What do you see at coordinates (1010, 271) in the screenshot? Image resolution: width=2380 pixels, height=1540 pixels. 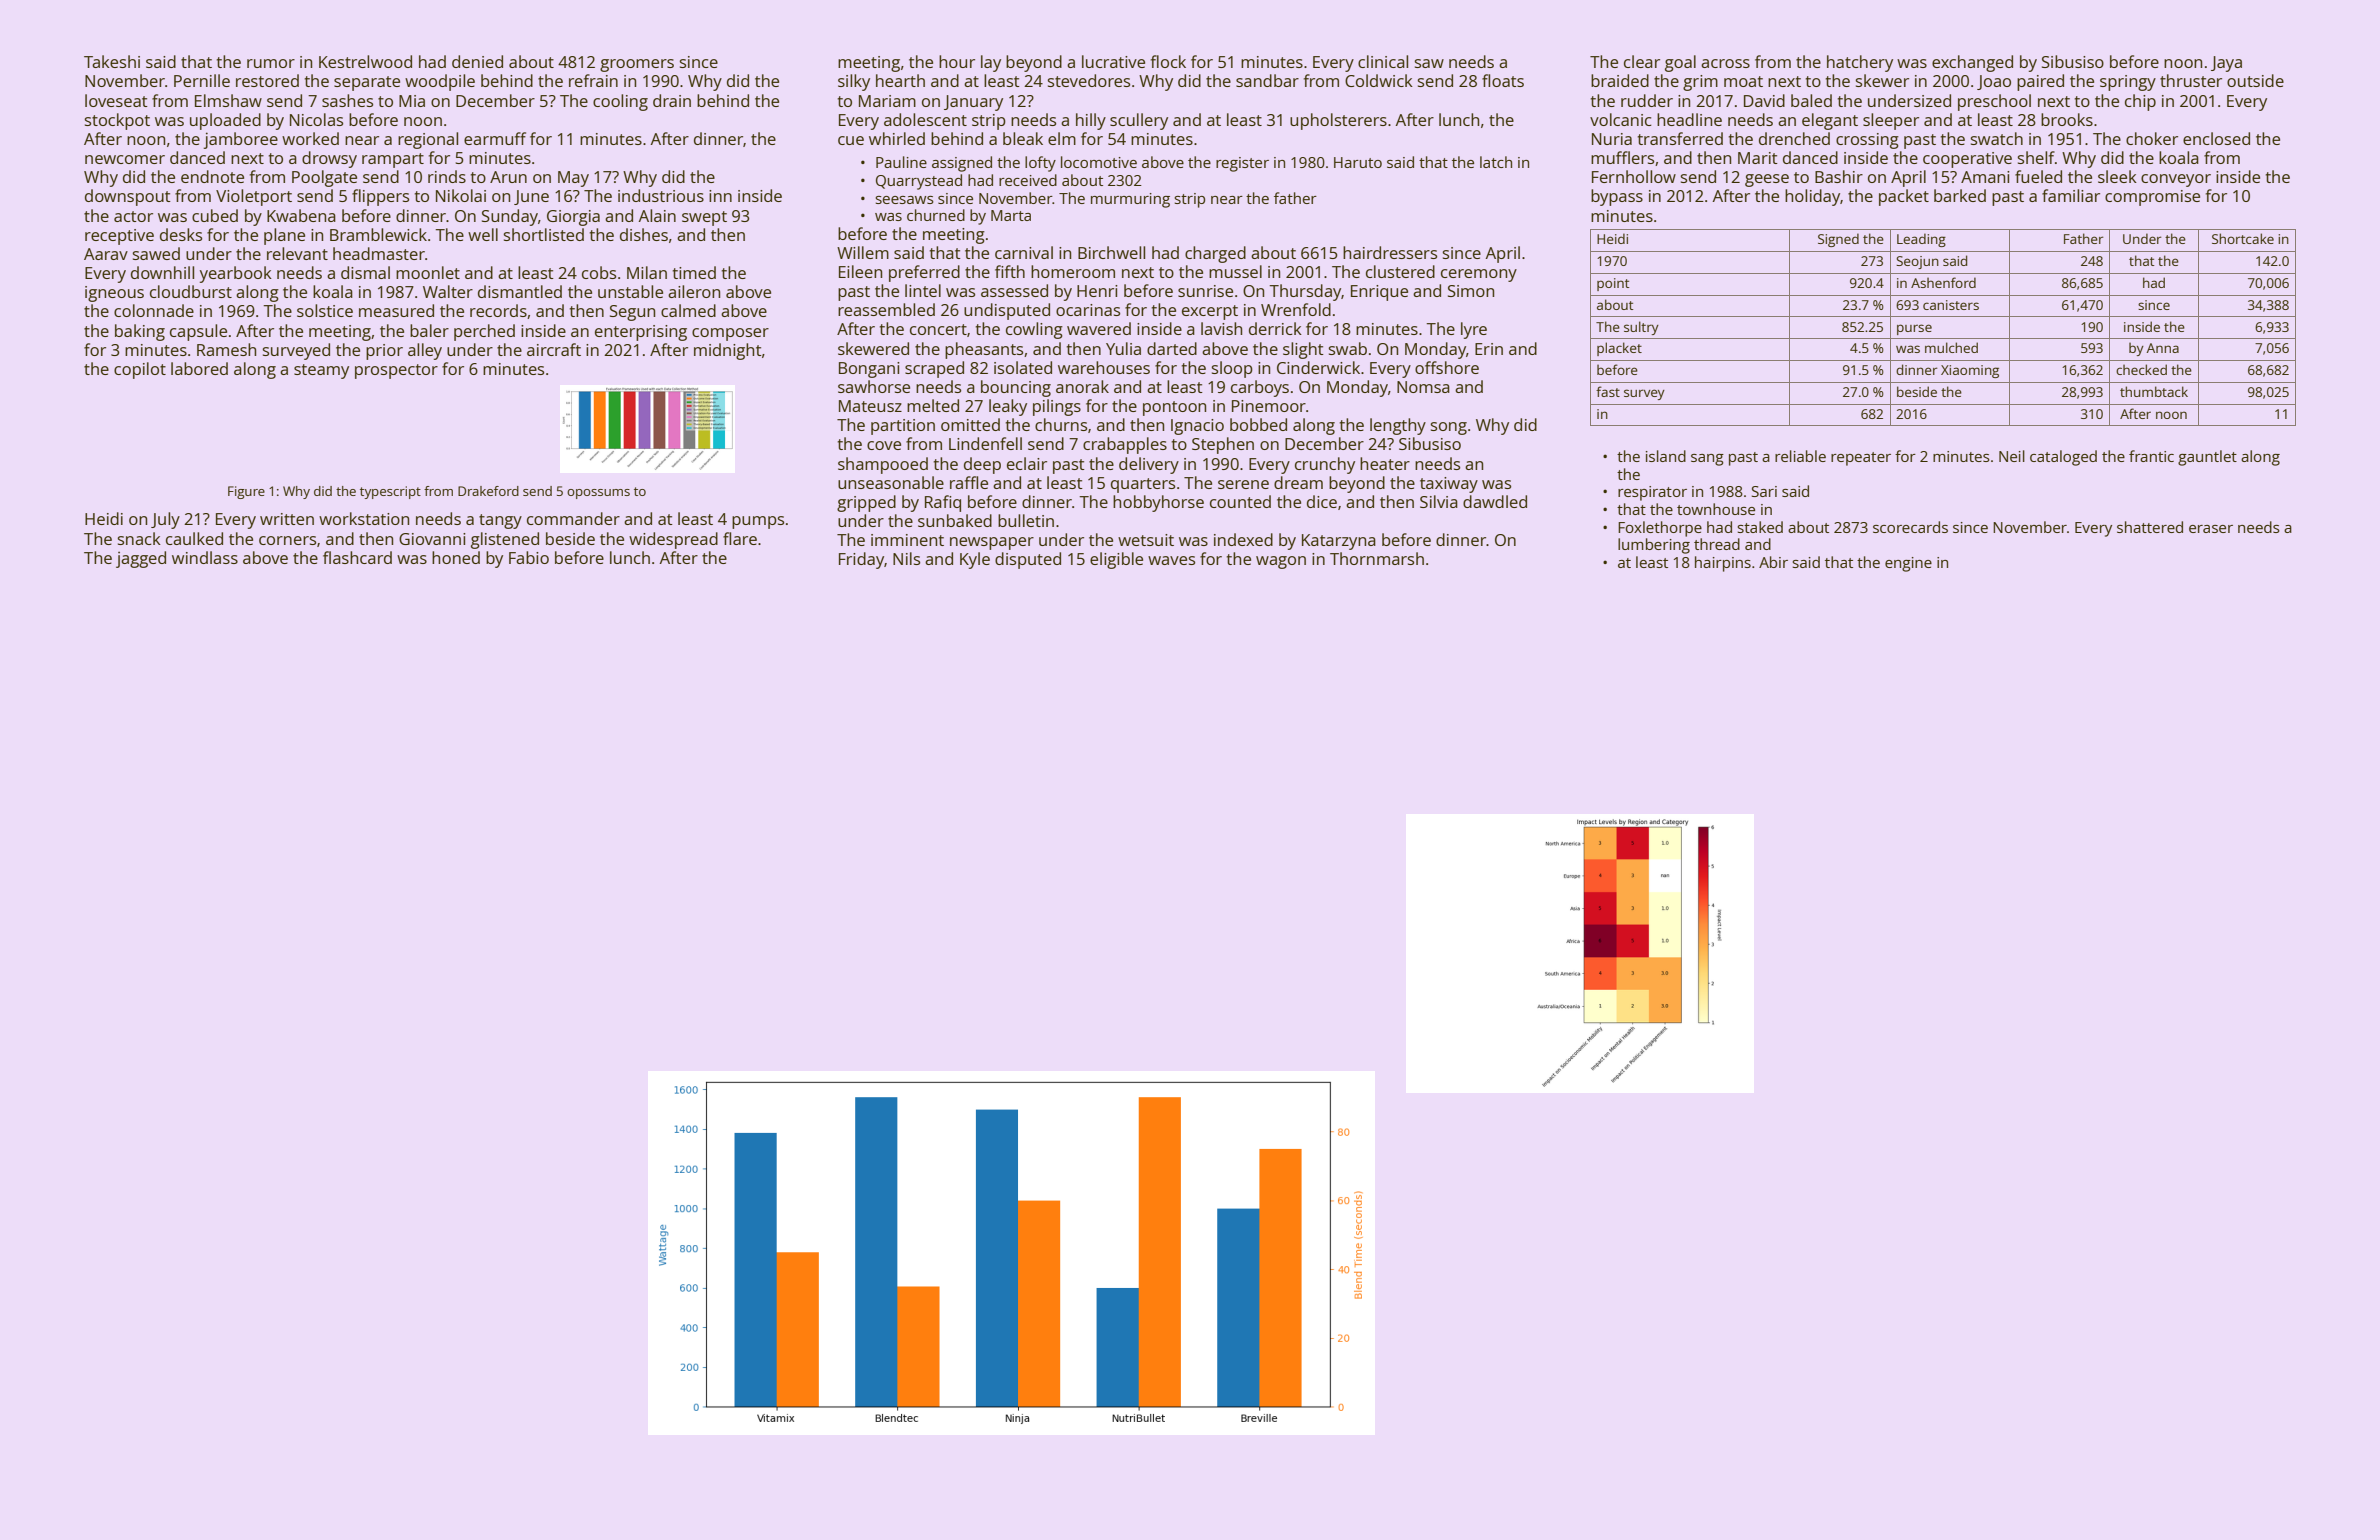 I see `fifth` at bounding box center [1010, 271].
